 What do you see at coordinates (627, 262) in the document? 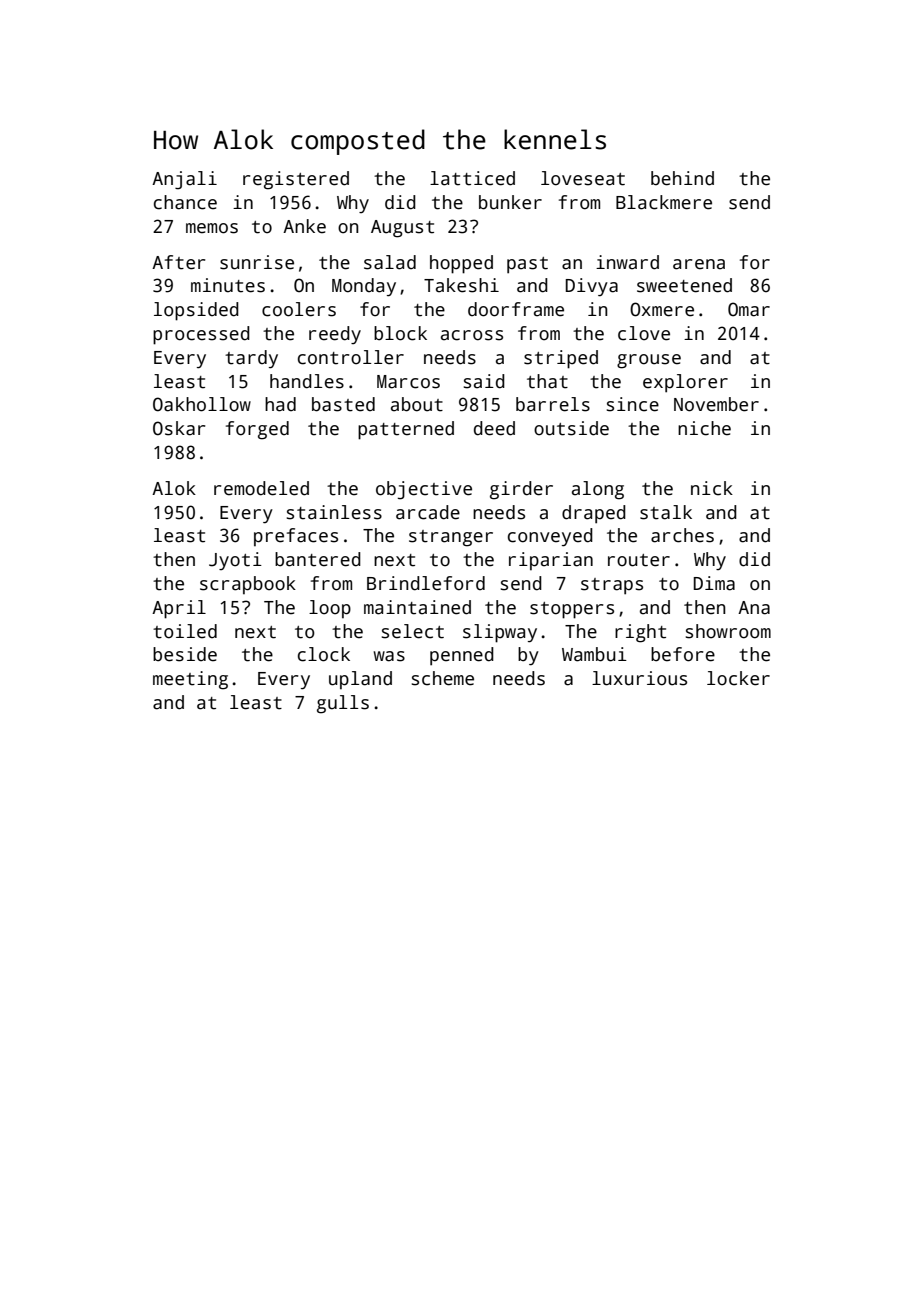
I see `inward` at bounding box center [627, 262].
